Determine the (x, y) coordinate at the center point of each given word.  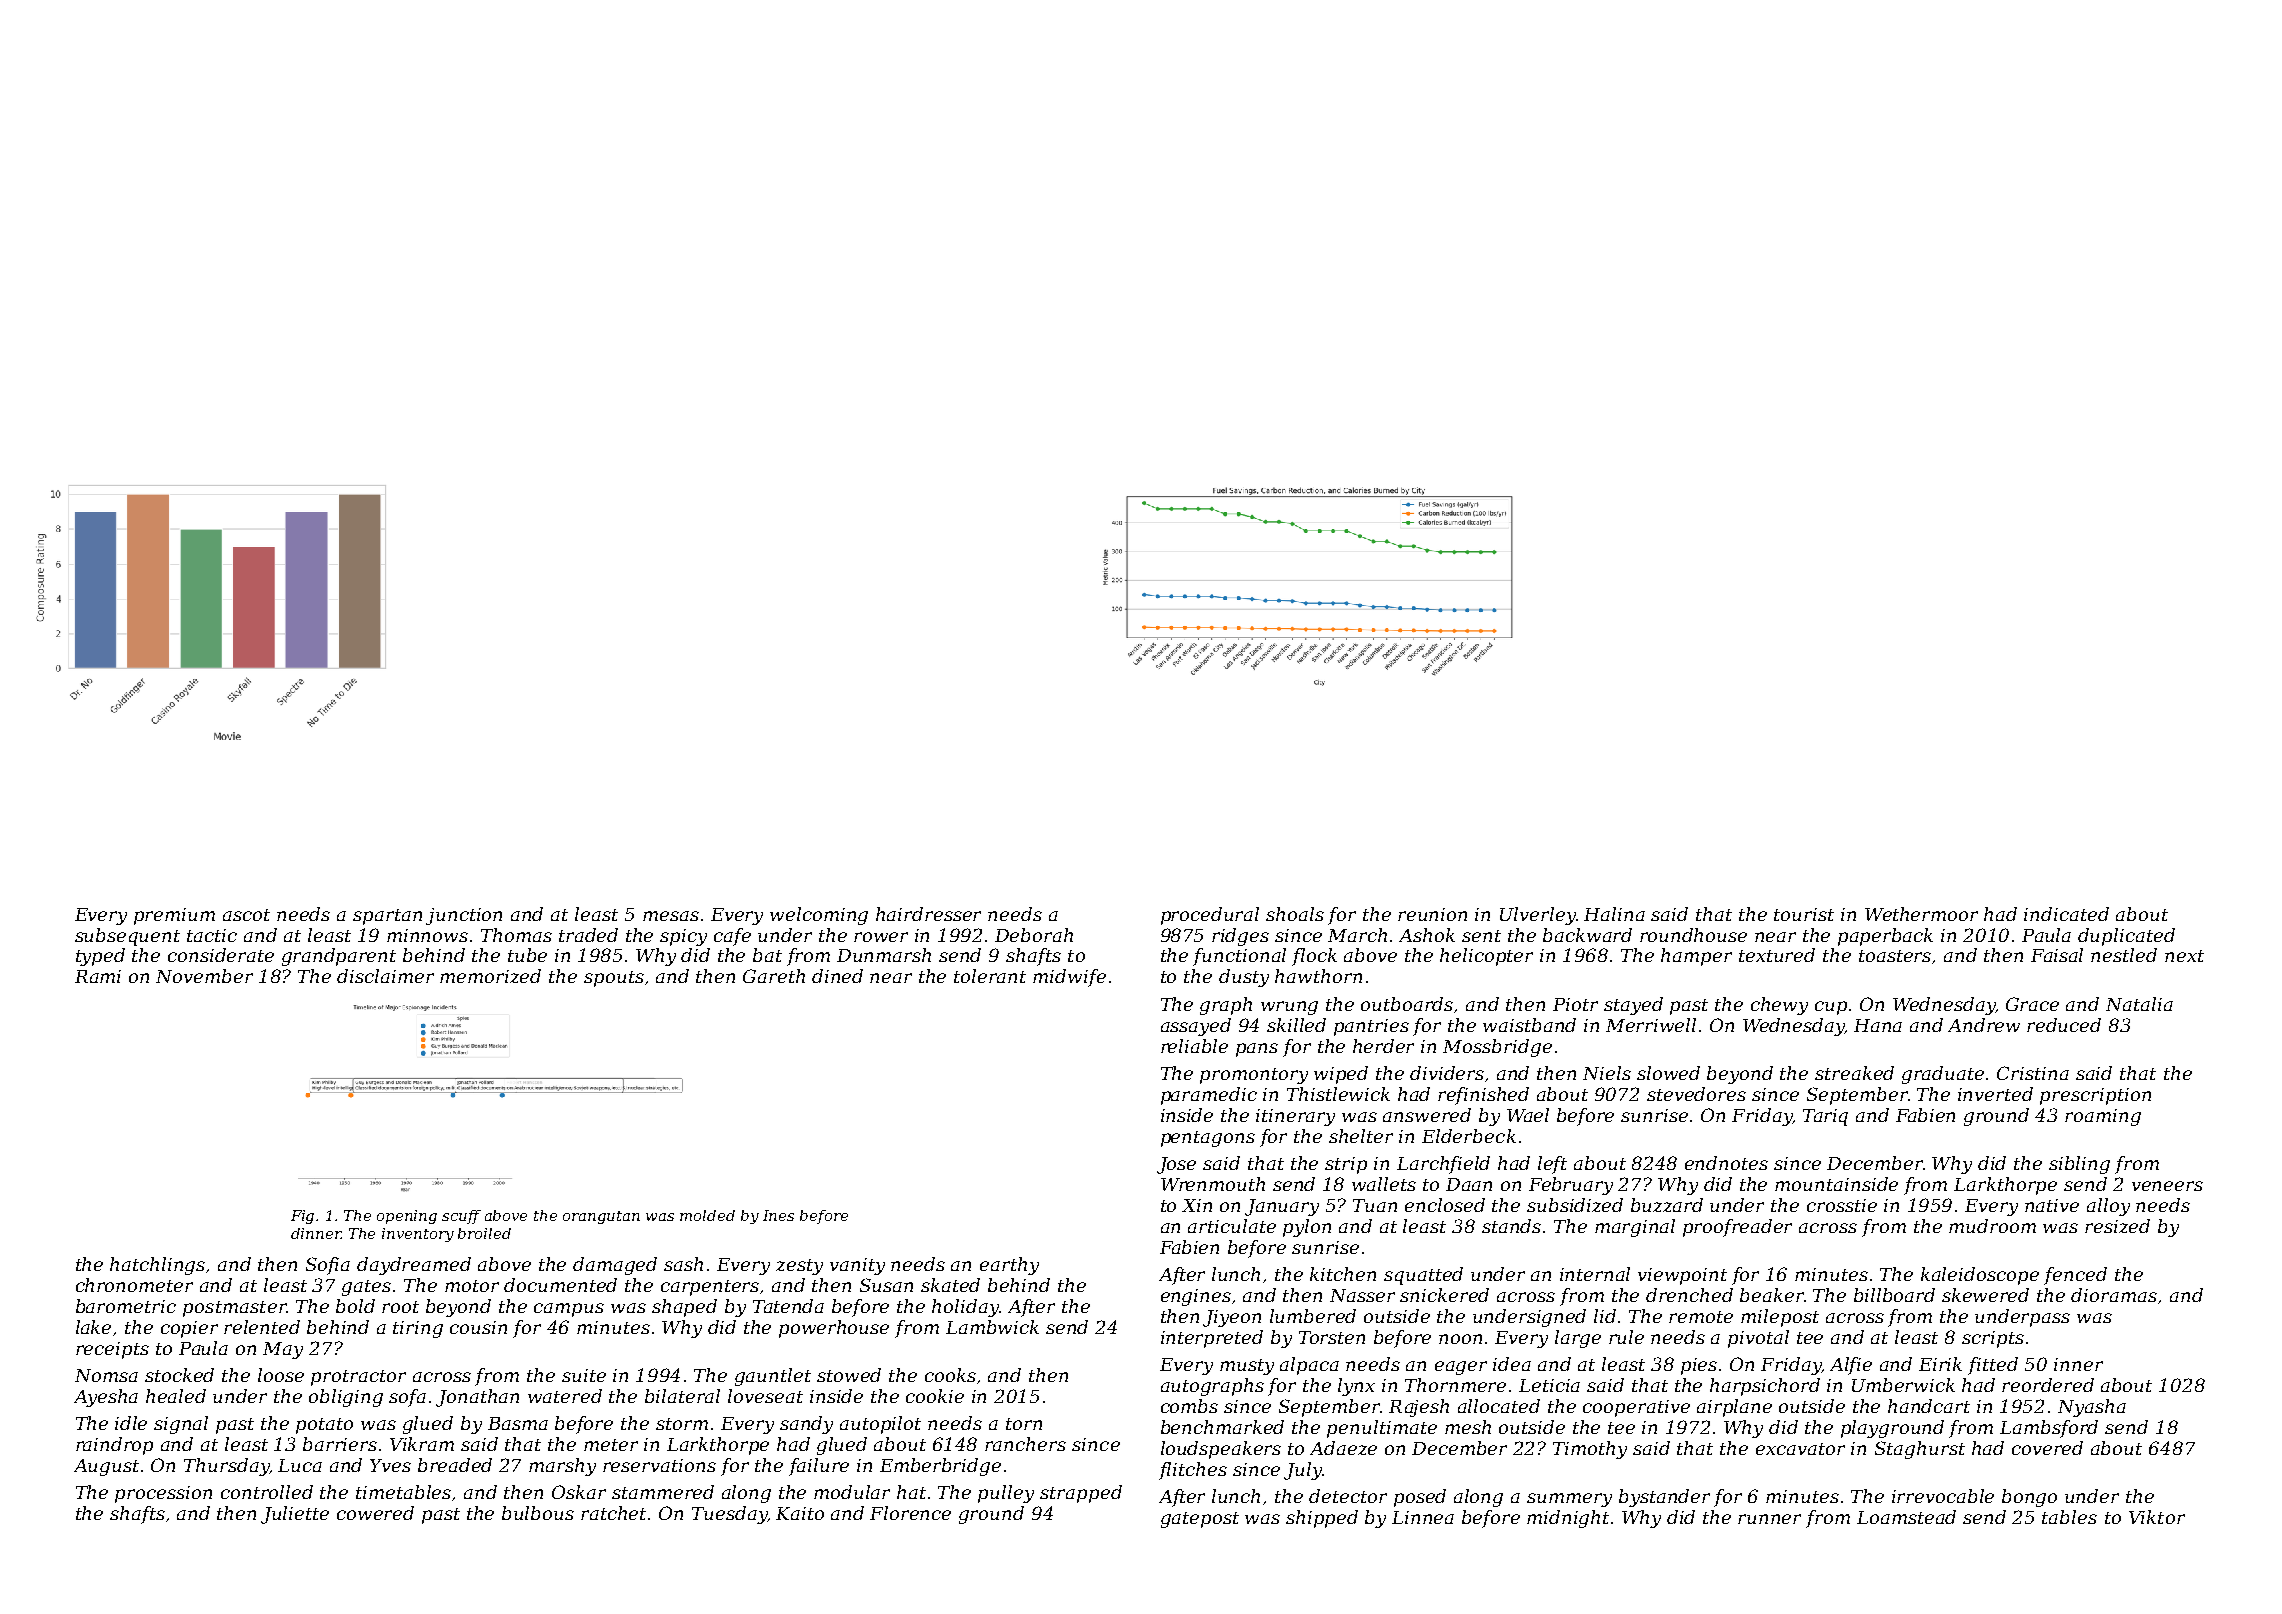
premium (174, 916)
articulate (1232, 1226)
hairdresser (928, 914)
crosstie (1842, 1205)
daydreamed (414, 1266)
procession (163, 1494)
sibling (2079, 1165)
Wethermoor (1921, 914)
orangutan (601, 1217)
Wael (1528, 1115)
